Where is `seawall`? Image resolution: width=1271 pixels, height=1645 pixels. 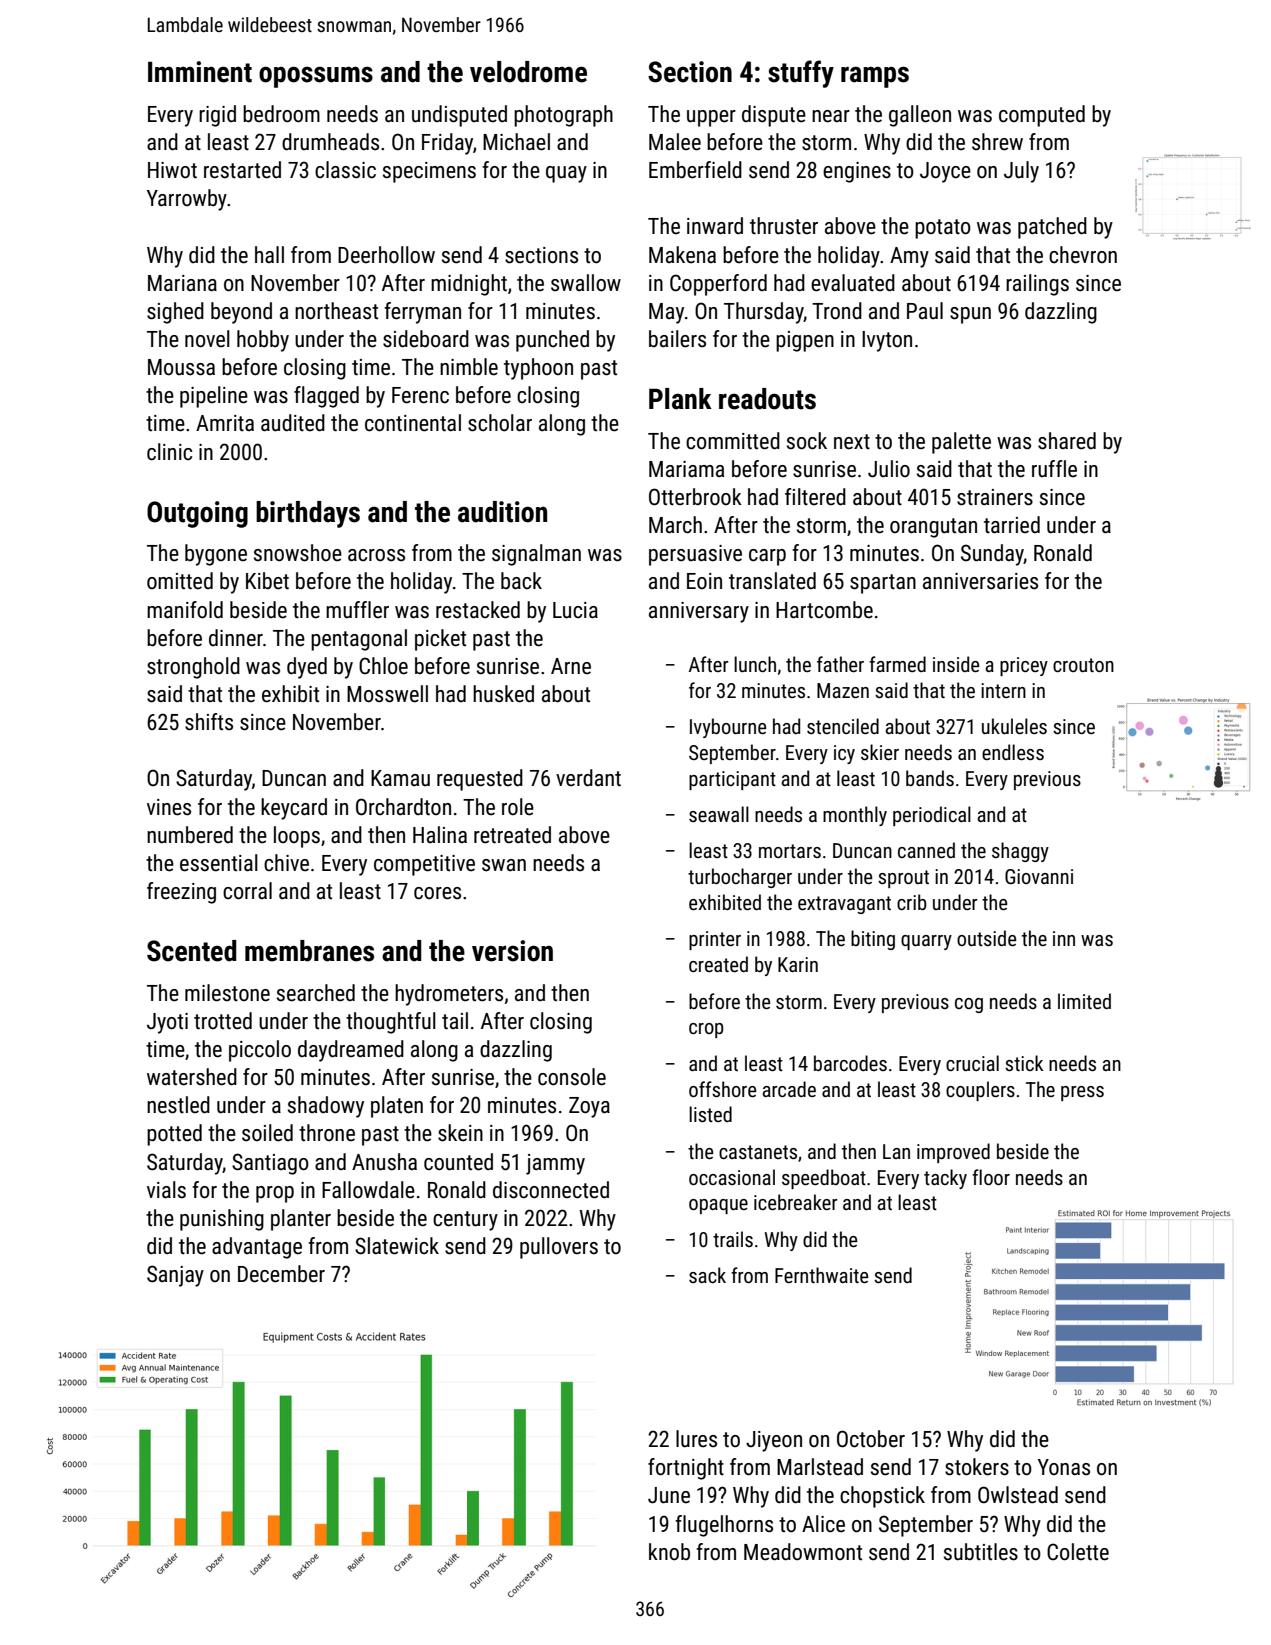
seawall is located at coordinates (719, 814).
